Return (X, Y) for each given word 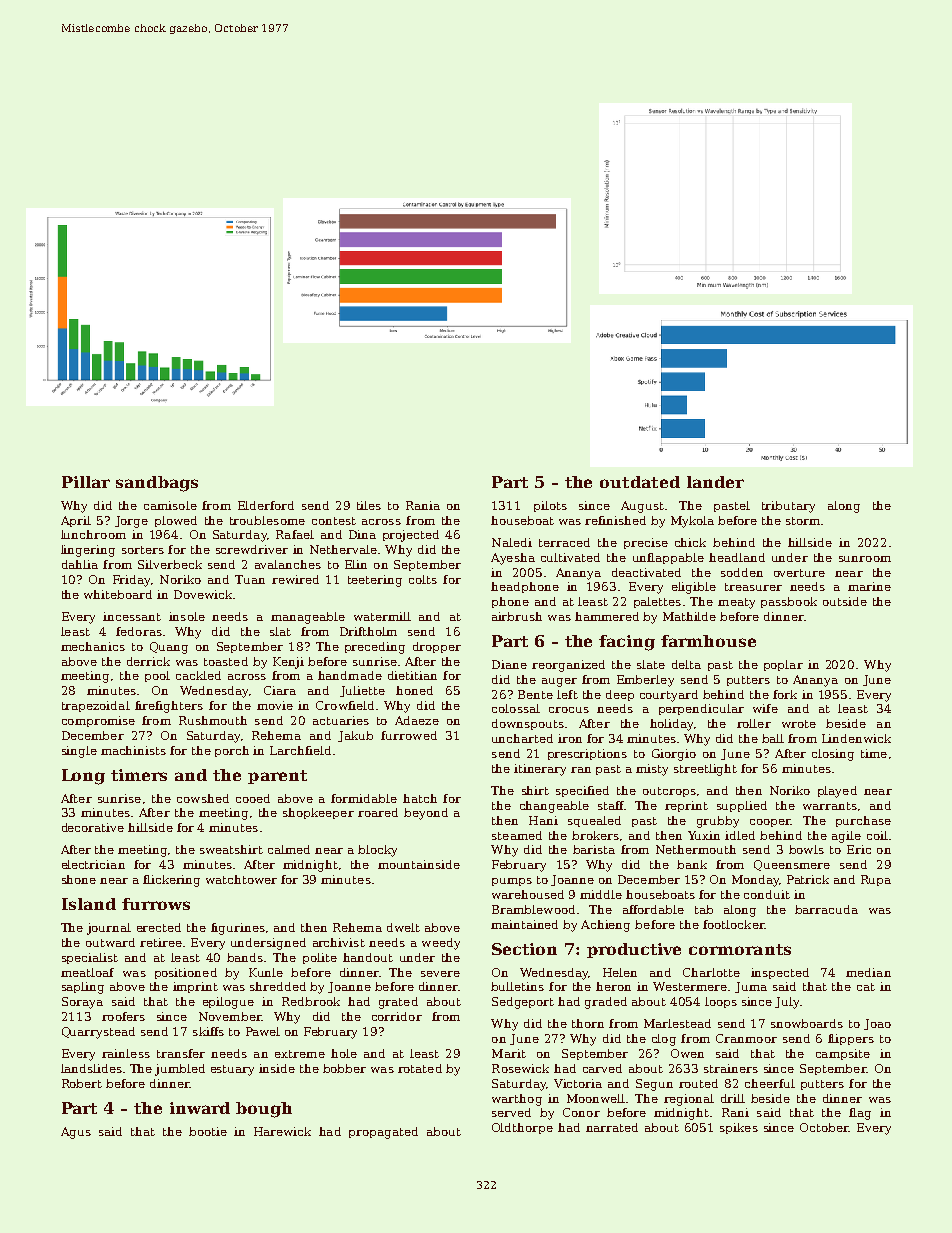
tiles (369, 505)
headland (737, 557)
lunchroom (93, 534)
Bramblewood (533, 909)
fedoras (139, 631)
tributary (788, 507)
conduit (767, 894)
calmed (289, 849)
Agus (76, 1133)
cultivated (570, 557)
